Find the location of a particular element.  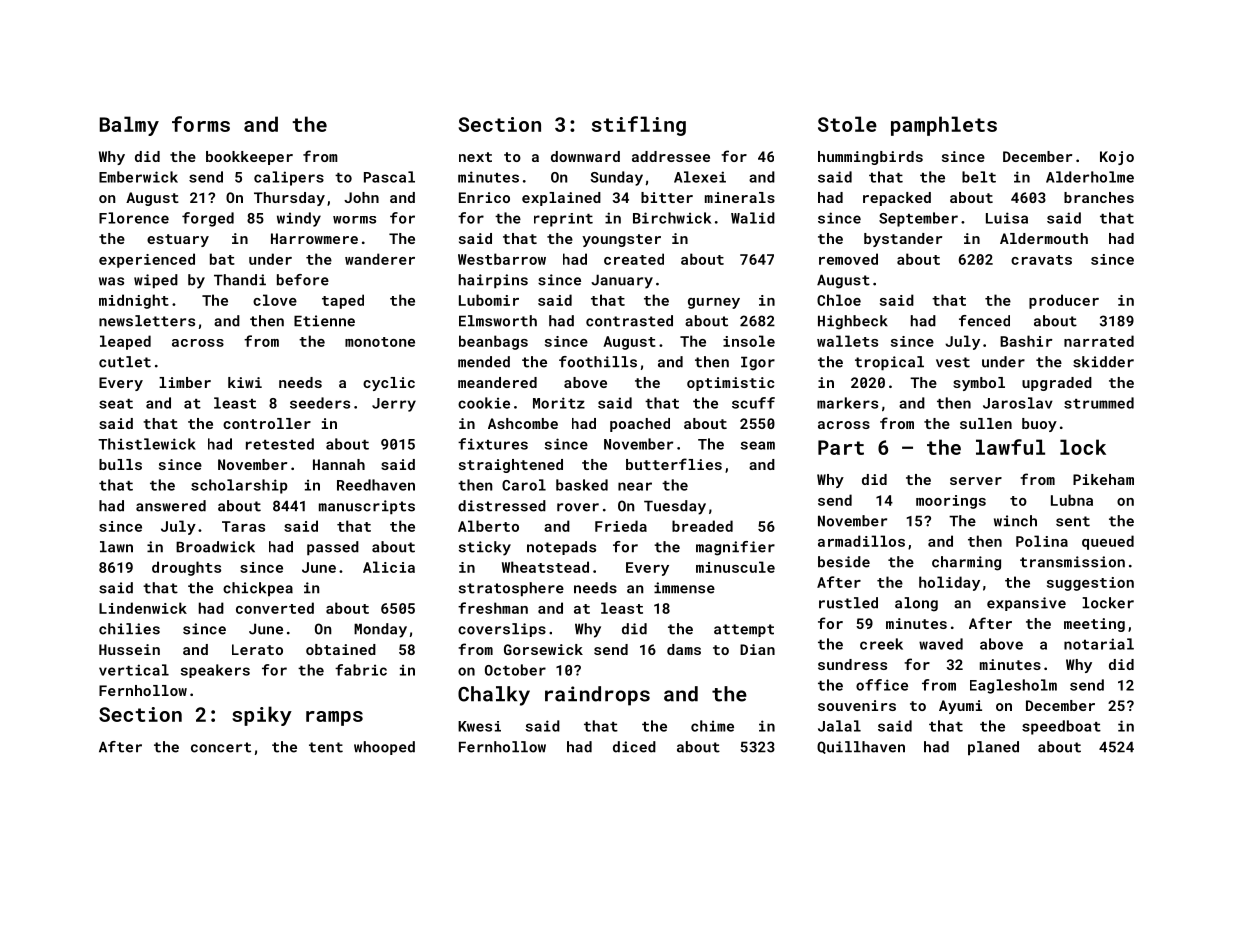

lawn is located at coordinates (116, 547).
